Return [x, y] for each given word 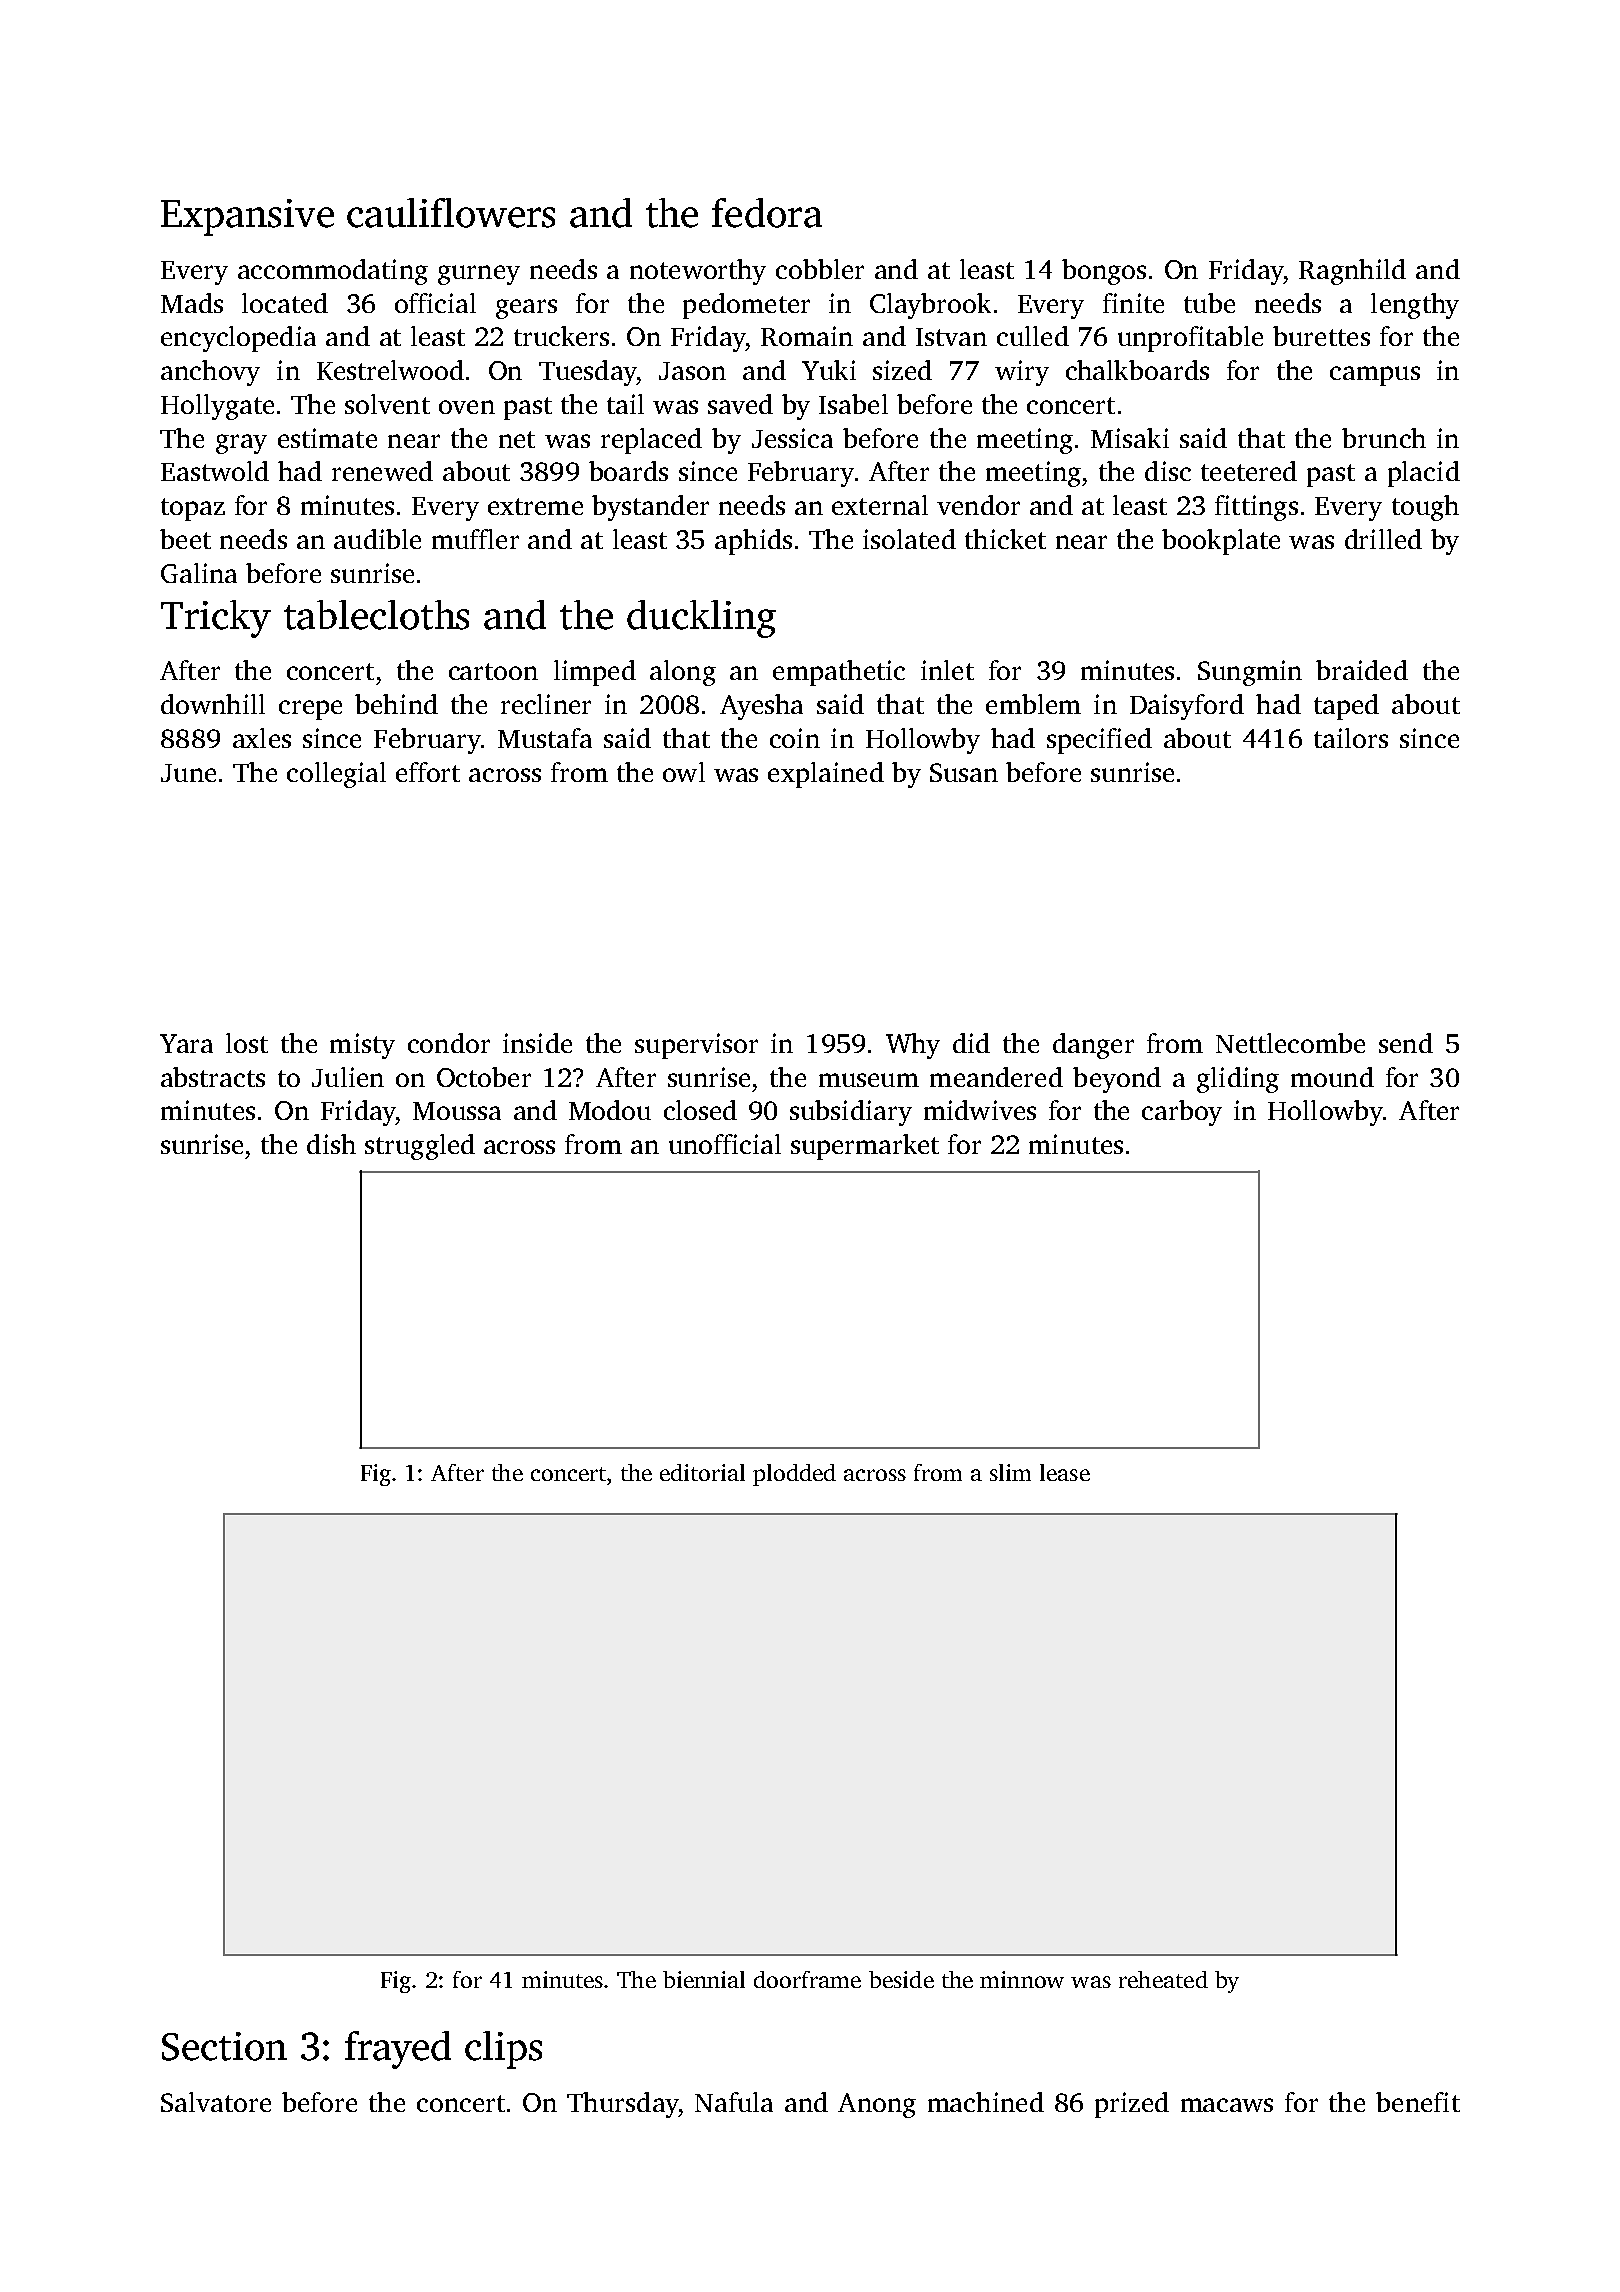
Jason [692, 371]
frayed [398, 2050]
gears [526, 309]
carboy [1182, 1113]
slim [1010, 1472]
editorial [702, 1472]
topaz [193, 509]
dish [331, 1144]
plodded [794, 1475]
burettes [1321, 336]
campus [1375, 376]
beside [901, 1979]
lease [1065, 1472]
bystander [650, 508]
